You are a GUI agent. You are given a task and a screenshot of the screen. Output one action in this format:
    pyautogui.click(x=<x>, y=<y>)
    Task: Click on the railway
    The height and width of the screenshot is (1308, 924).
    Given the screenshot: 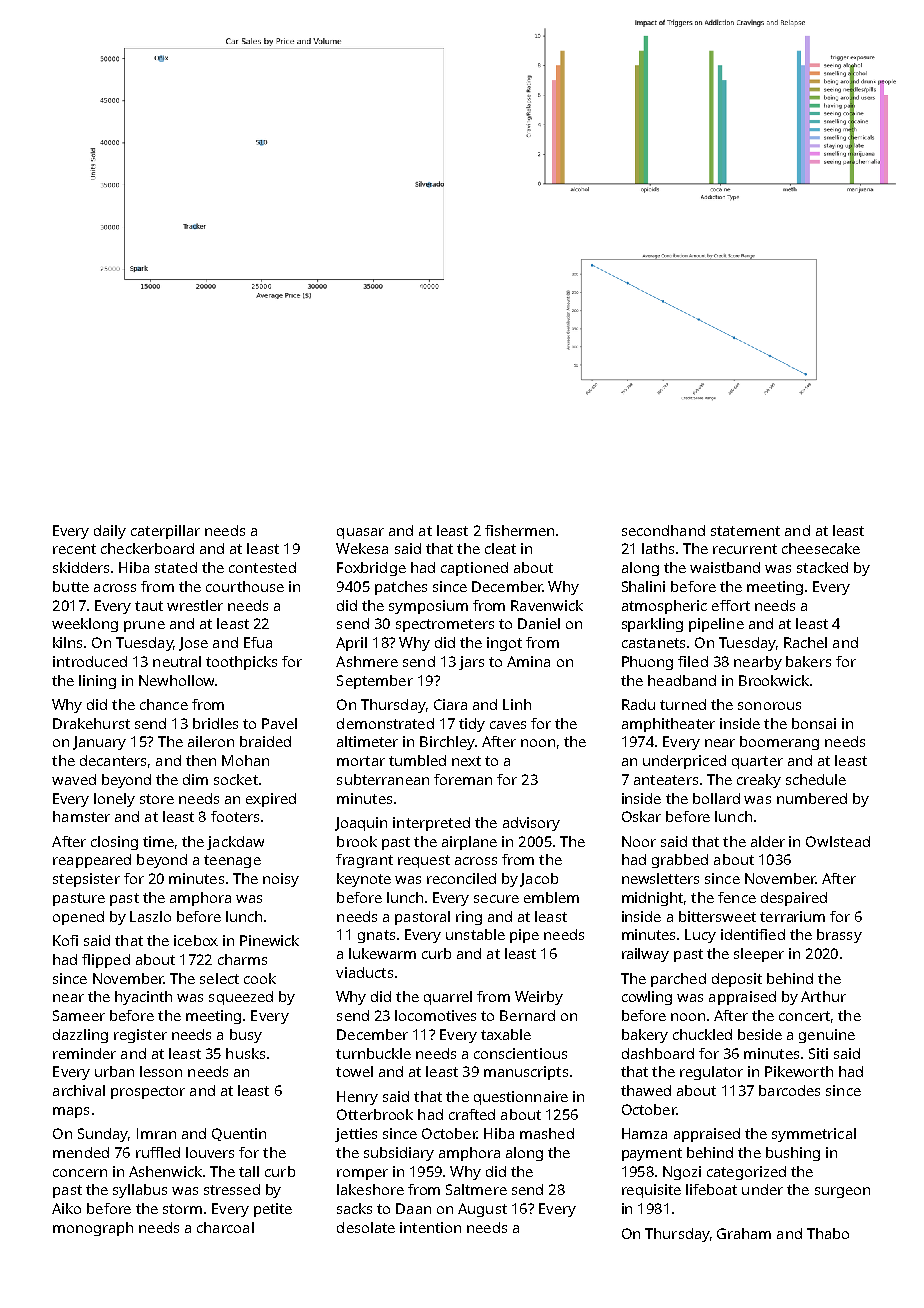 What is the action you would take?
    pyautogui.click(x=645, y=955)
